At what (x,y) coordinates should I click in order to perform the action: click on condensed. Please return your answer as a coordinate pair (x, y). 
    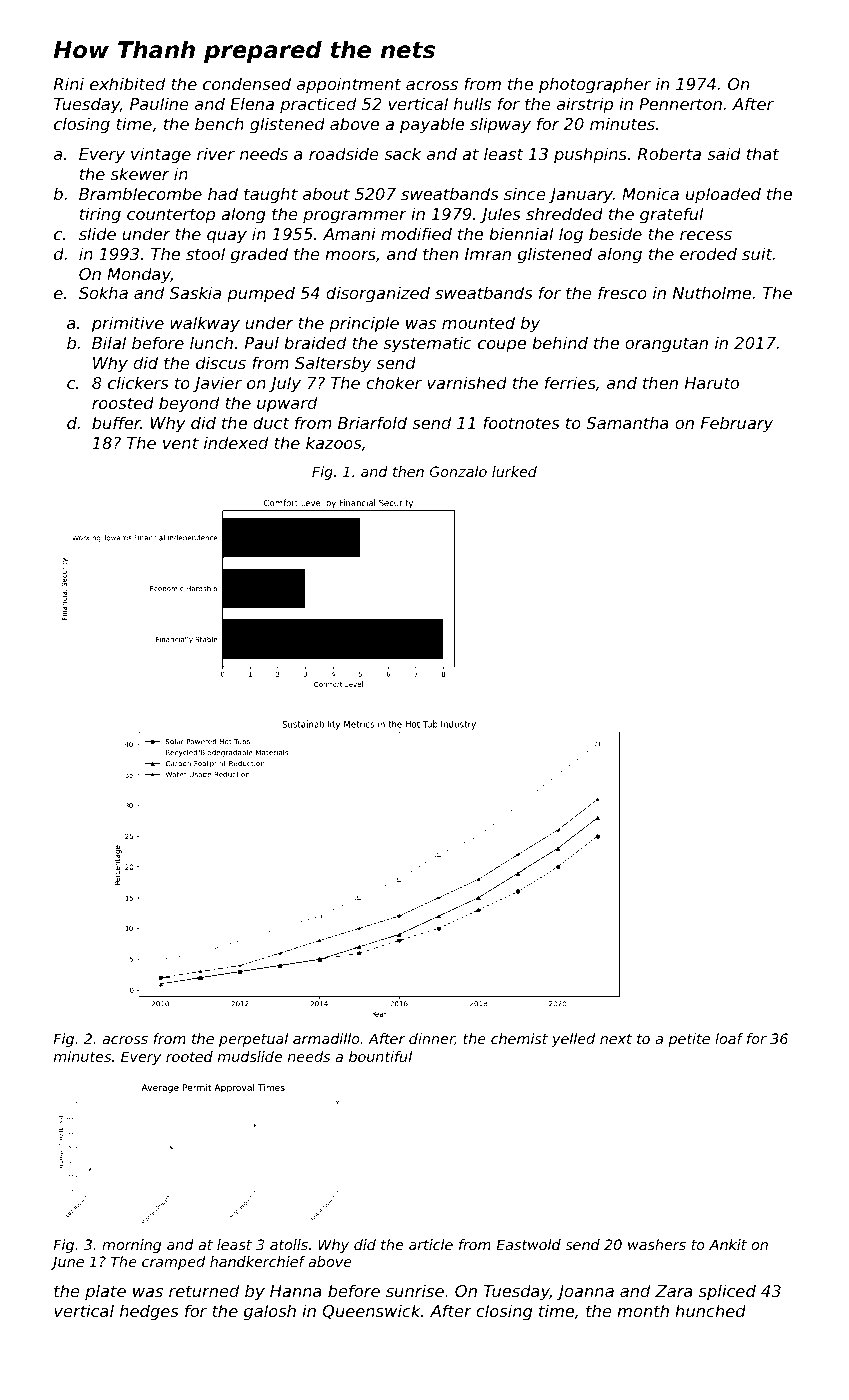
    Looking at the image, I should click on (247, 83).
